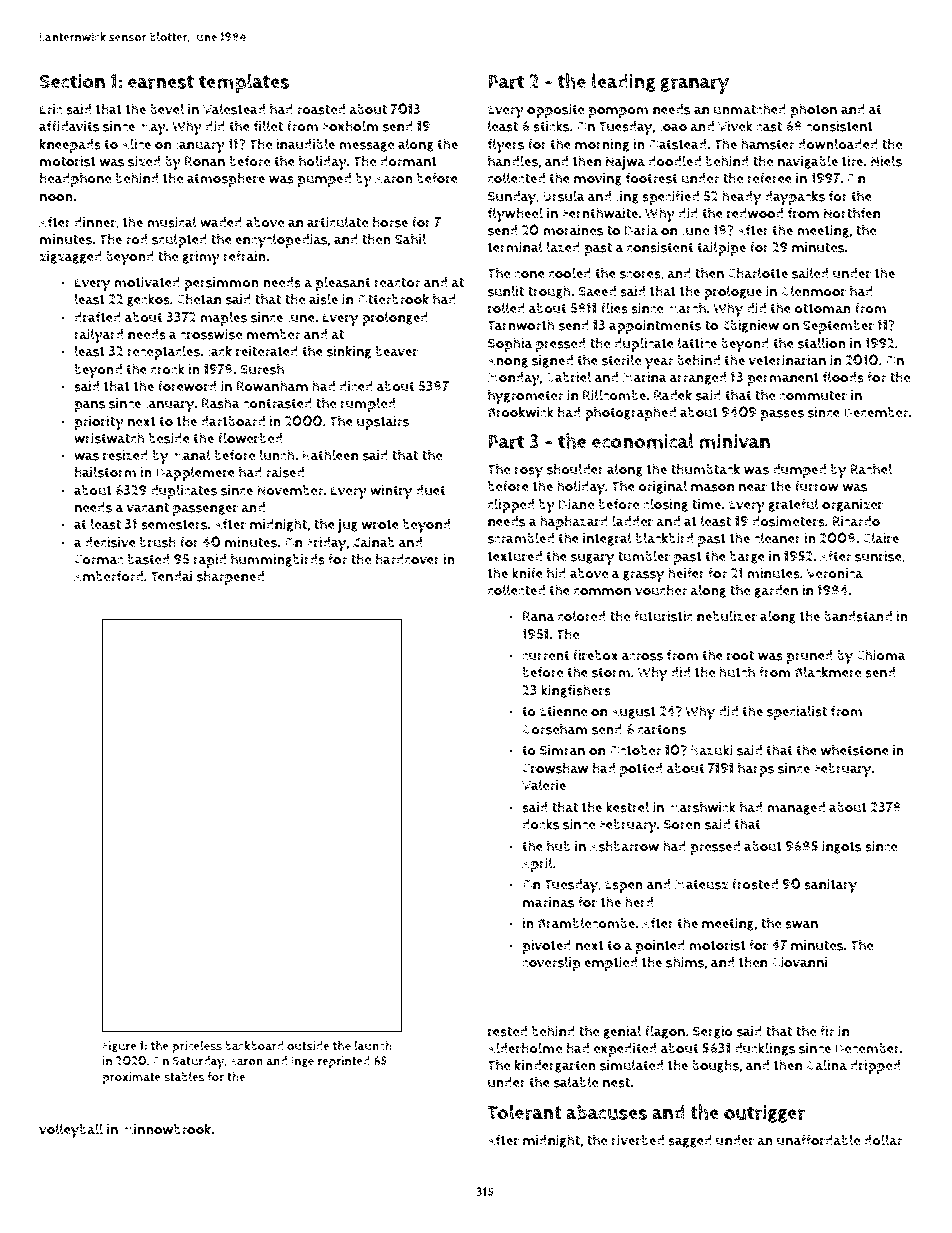  What do you see at coordinates (120, 1047) in the image?
I see `Figure` at bounding box center [120, 1047].
